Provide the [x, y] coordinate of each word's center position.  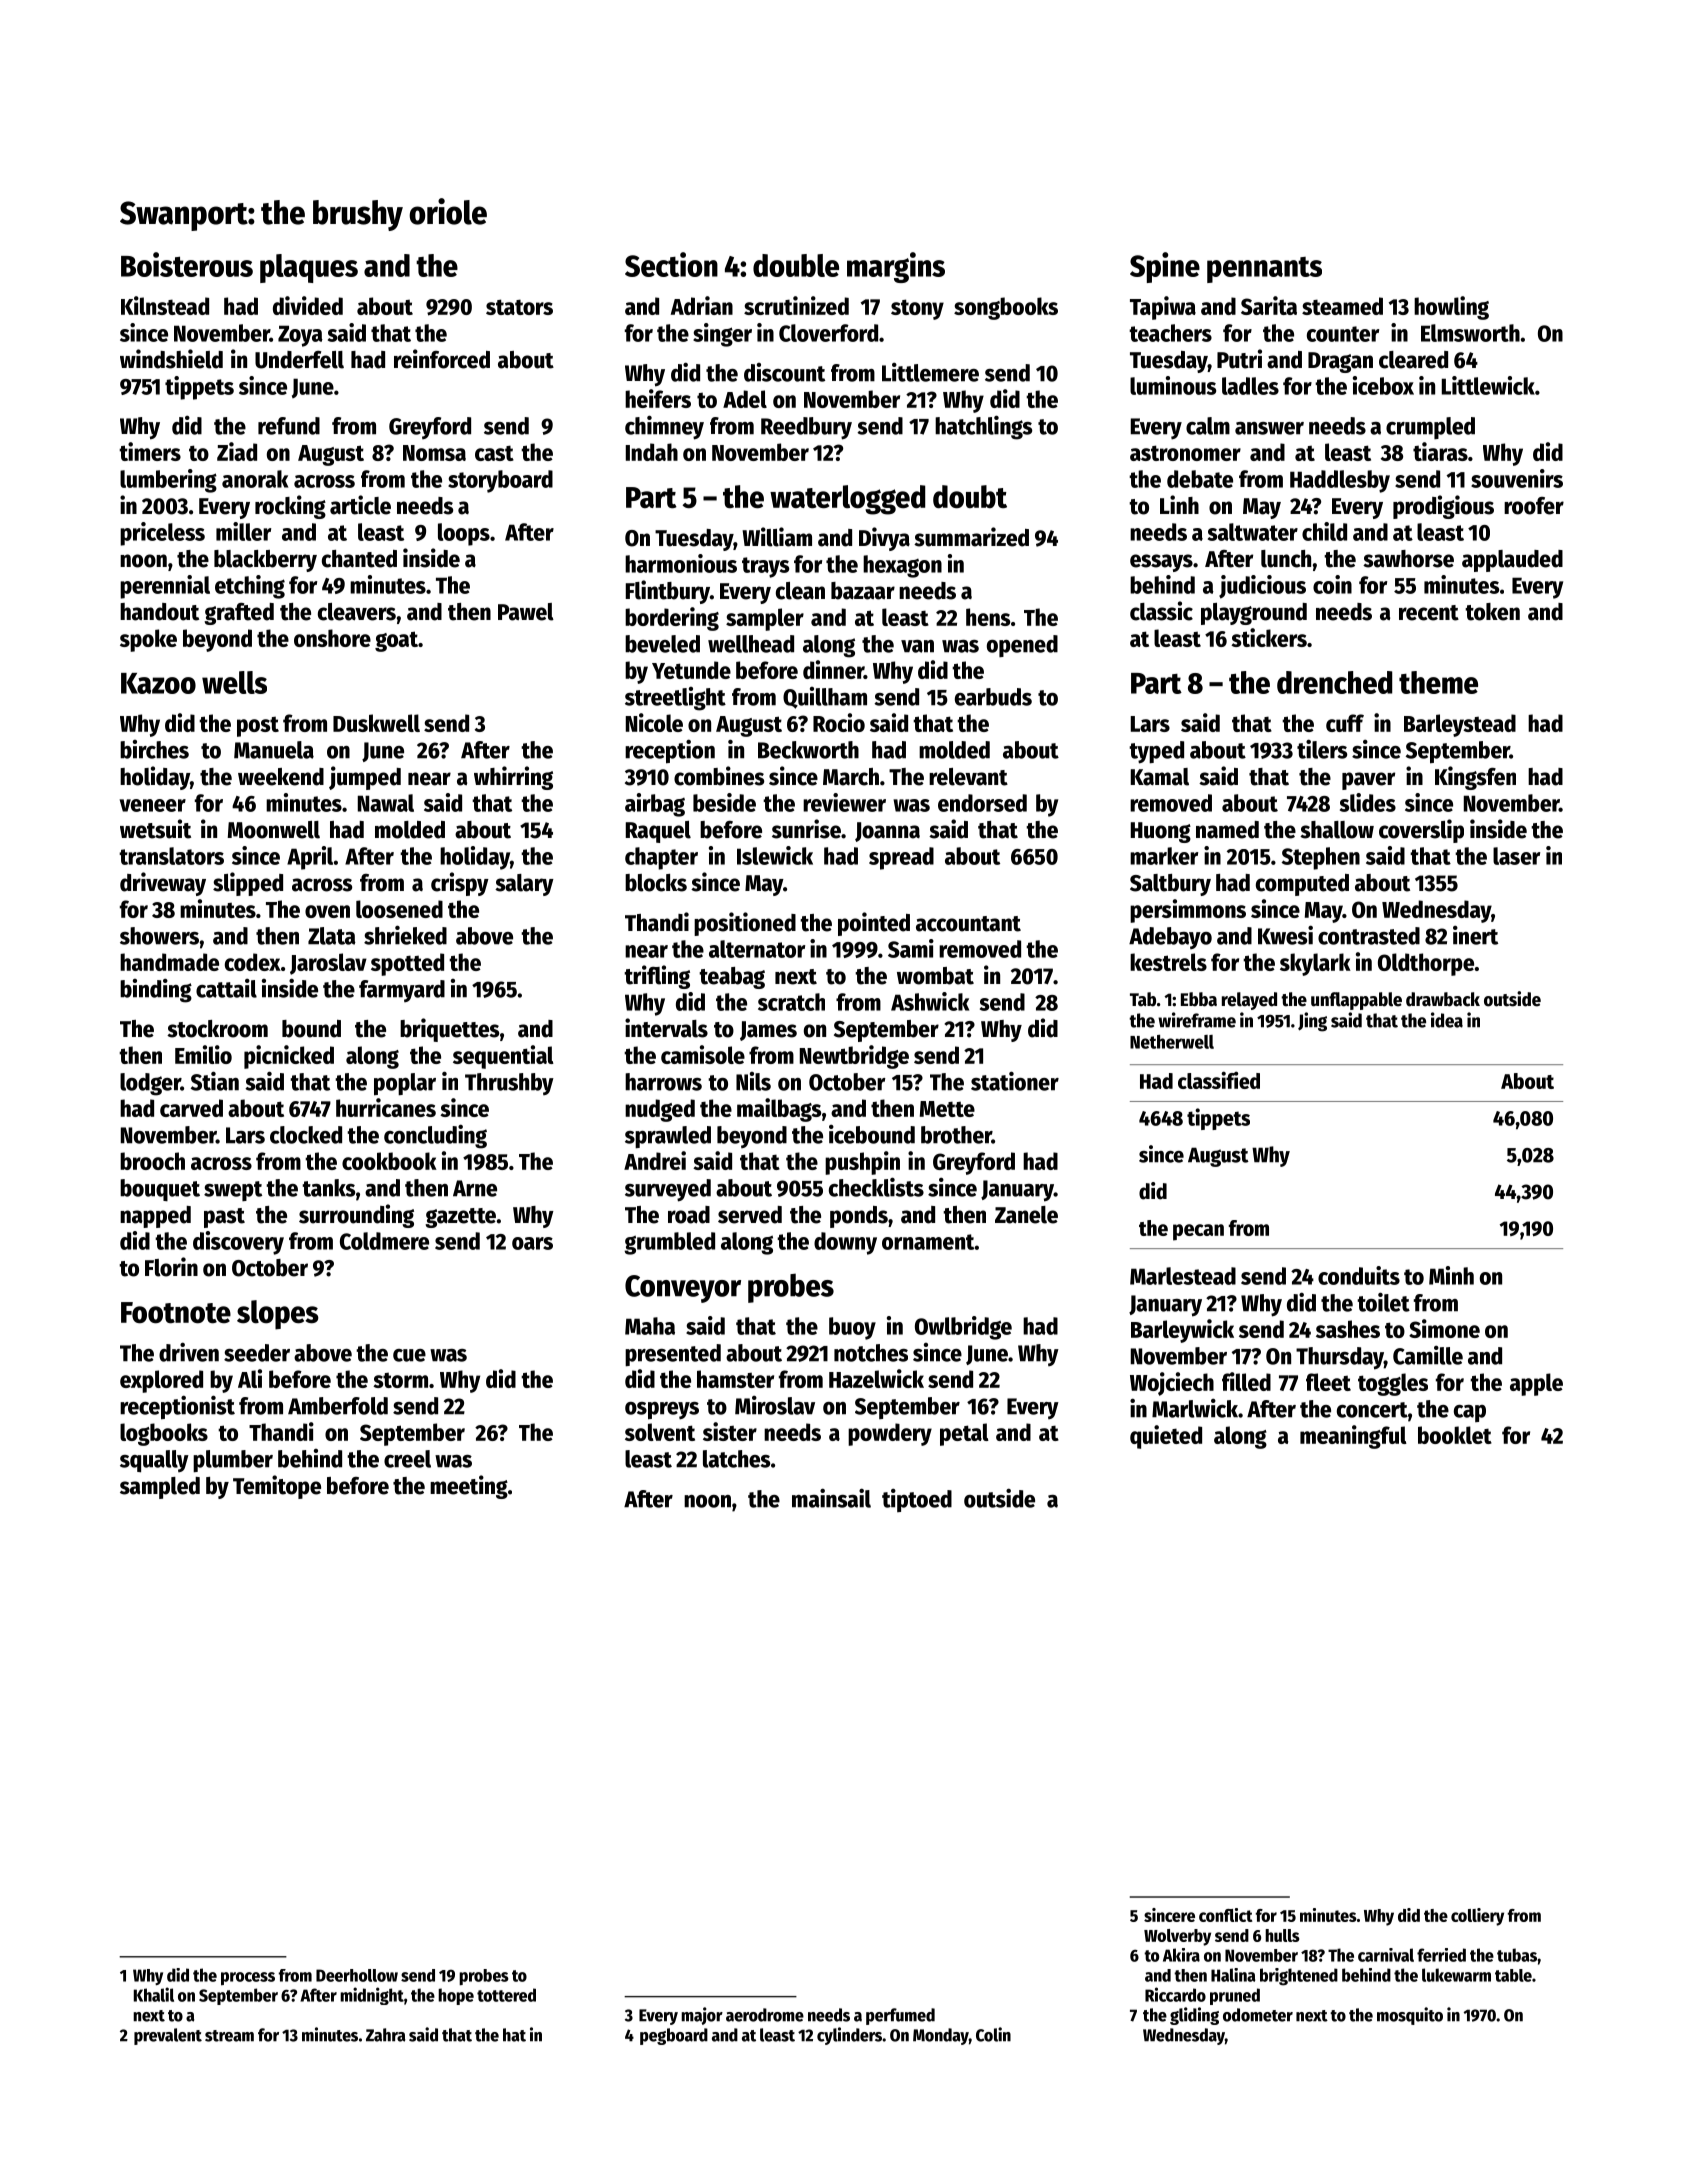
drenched [1334, 682]
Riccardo [1175, 1994]
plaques [309, 268]
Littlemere [930, 372]
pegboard [674, 2036]
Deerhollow [357, 1975]
